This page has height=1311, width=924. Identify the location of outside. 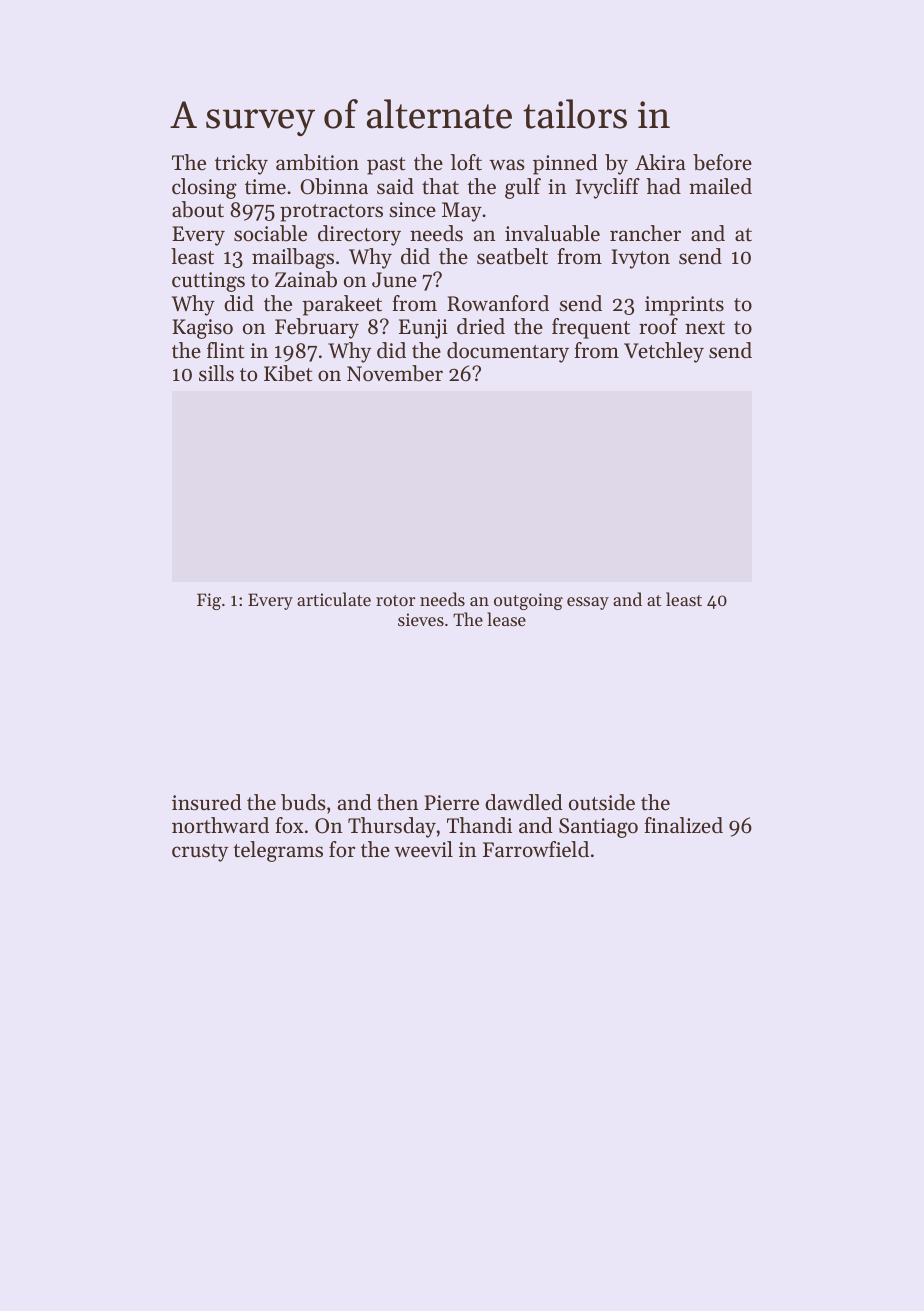
(602, 802).
